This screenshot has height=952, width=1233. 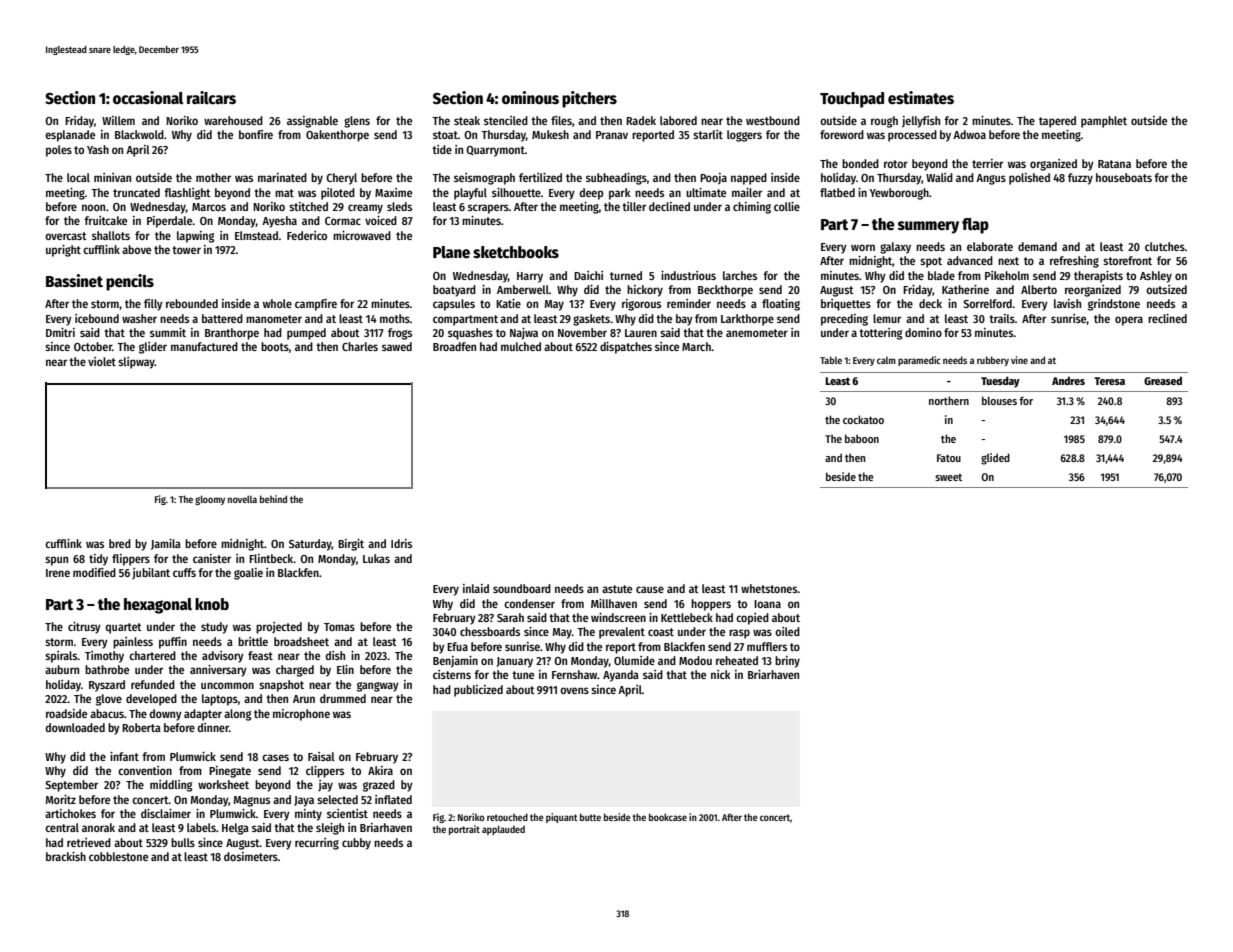 I want to click on estimates, so click(x=921, y=98).
